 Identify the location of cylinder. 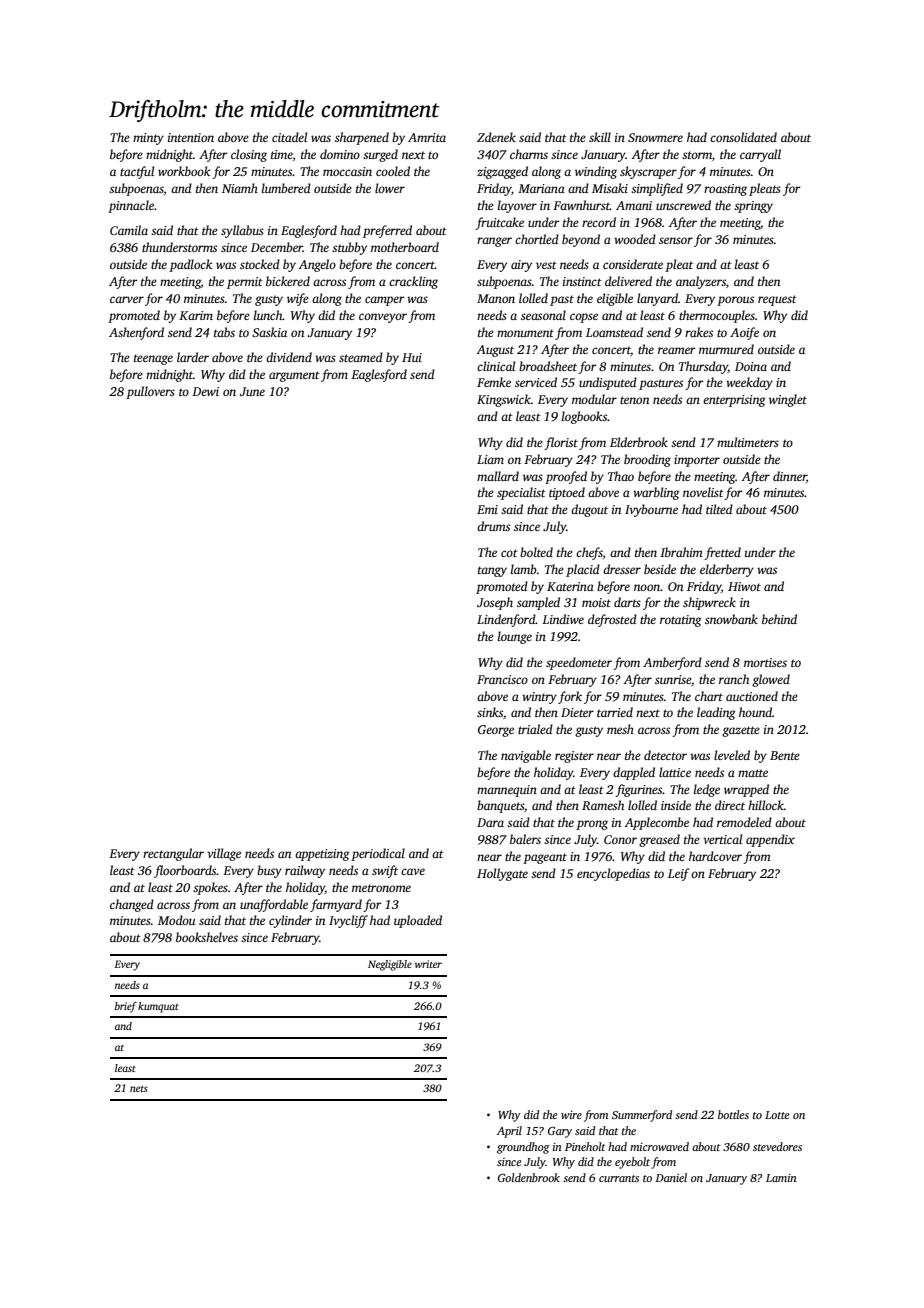
(290, 921).
